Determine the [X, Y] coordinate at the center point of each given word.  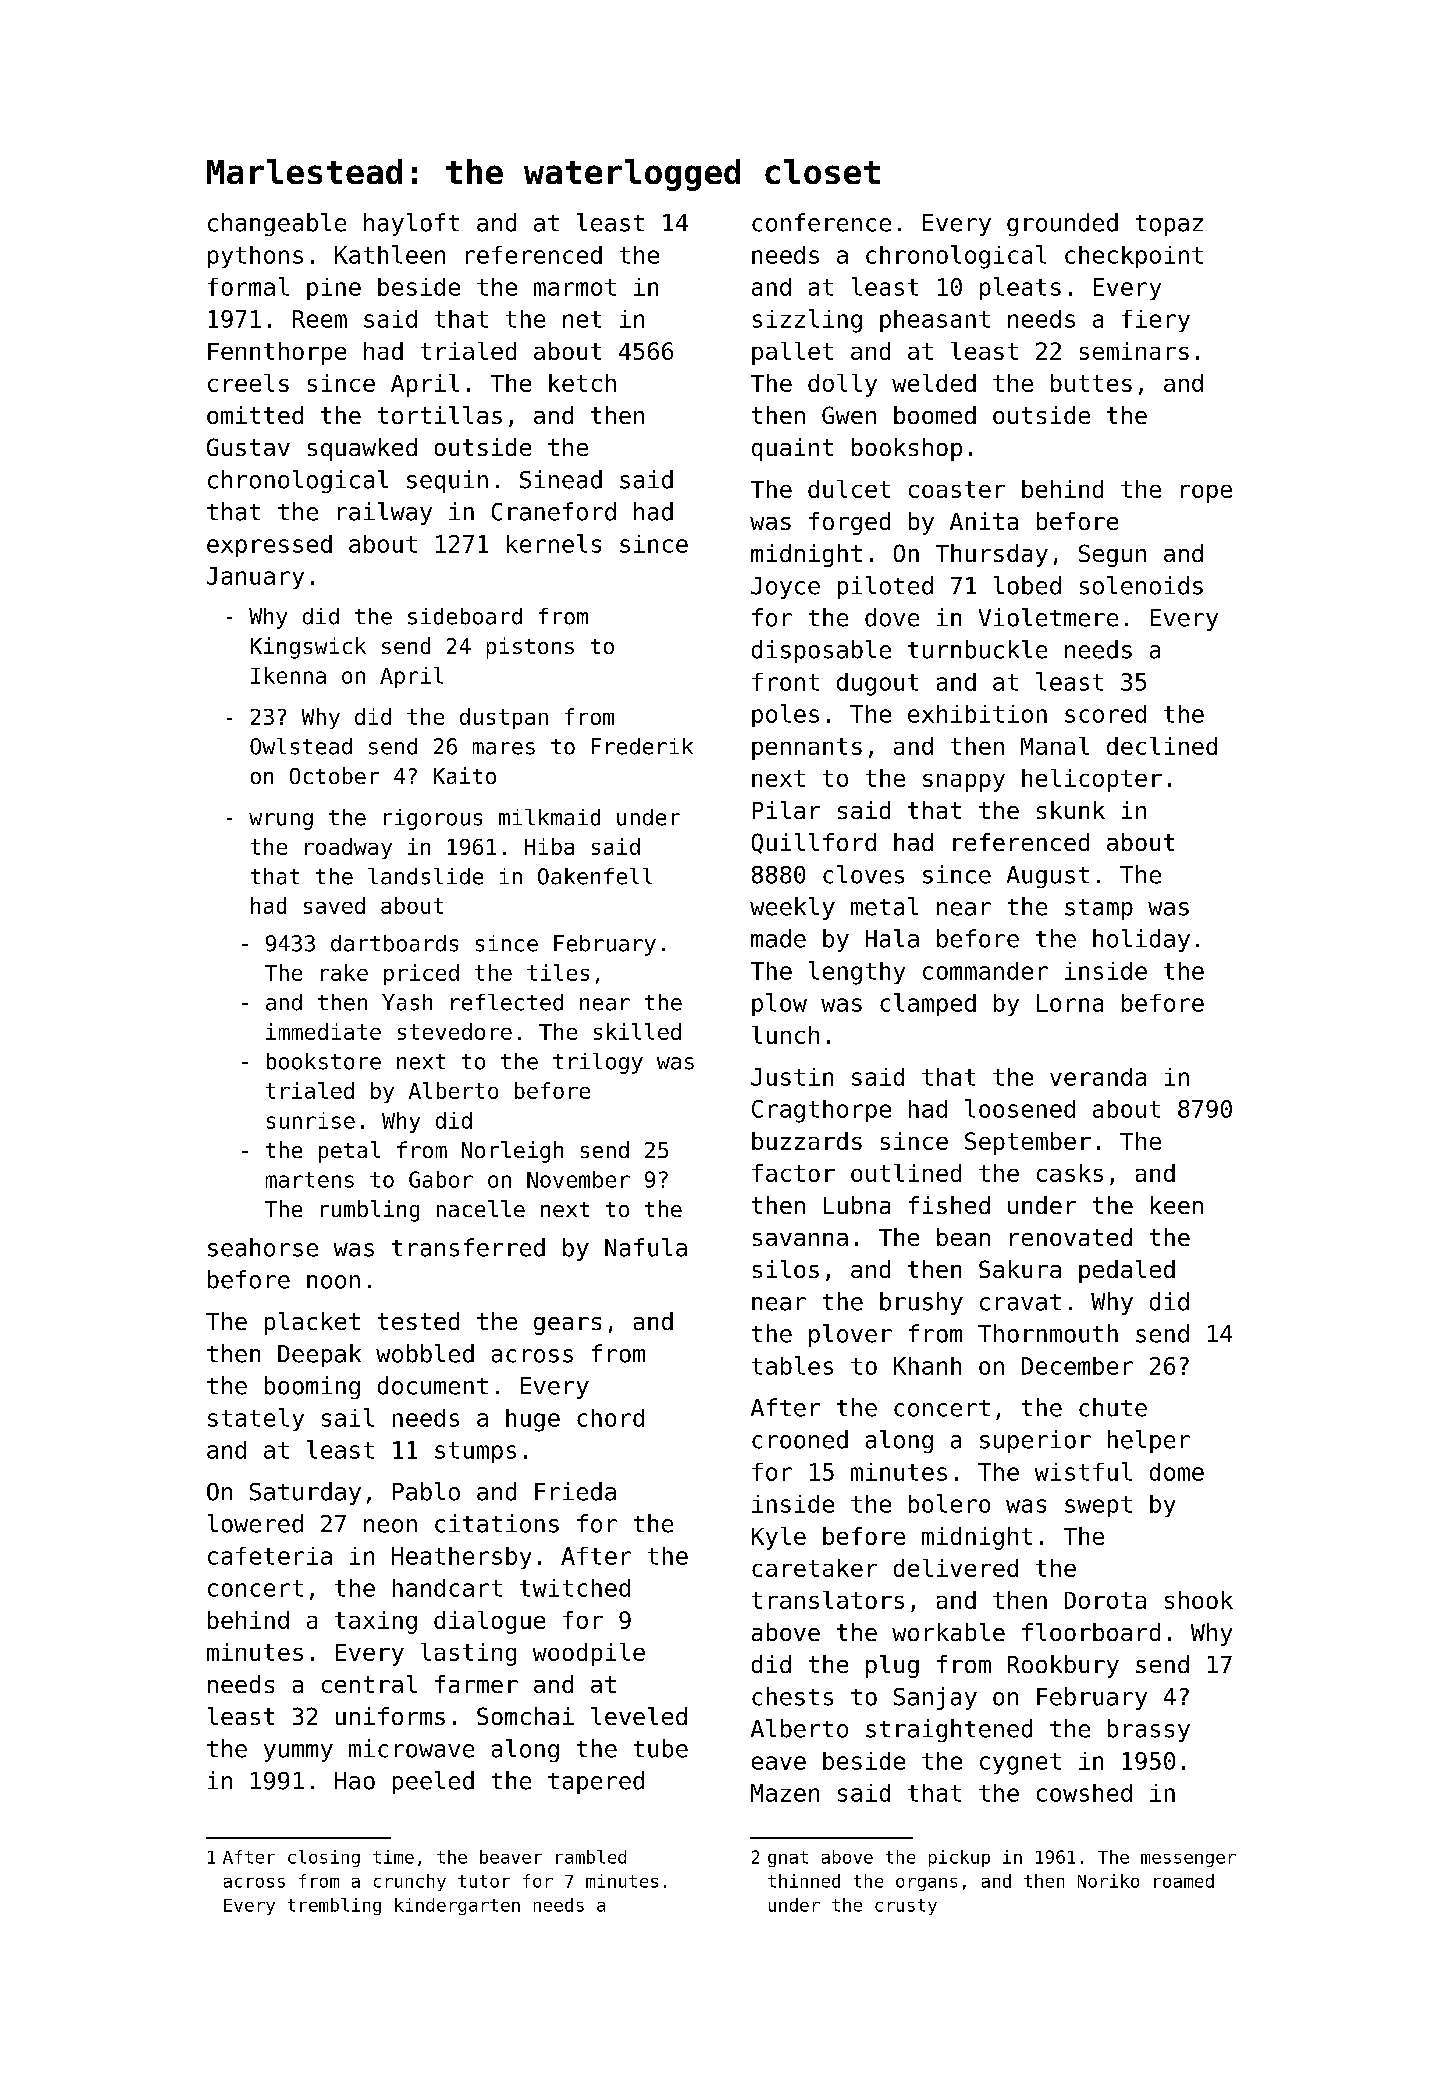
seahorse [263, 1247]
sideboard [465, 616]
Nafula [646, 1247]
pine [334, 289]
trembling [334, 1906]
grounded [1062, 224]
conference [821, 222]
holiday [1141, 940]
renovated [1071, 1237]
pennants [807, 749]
